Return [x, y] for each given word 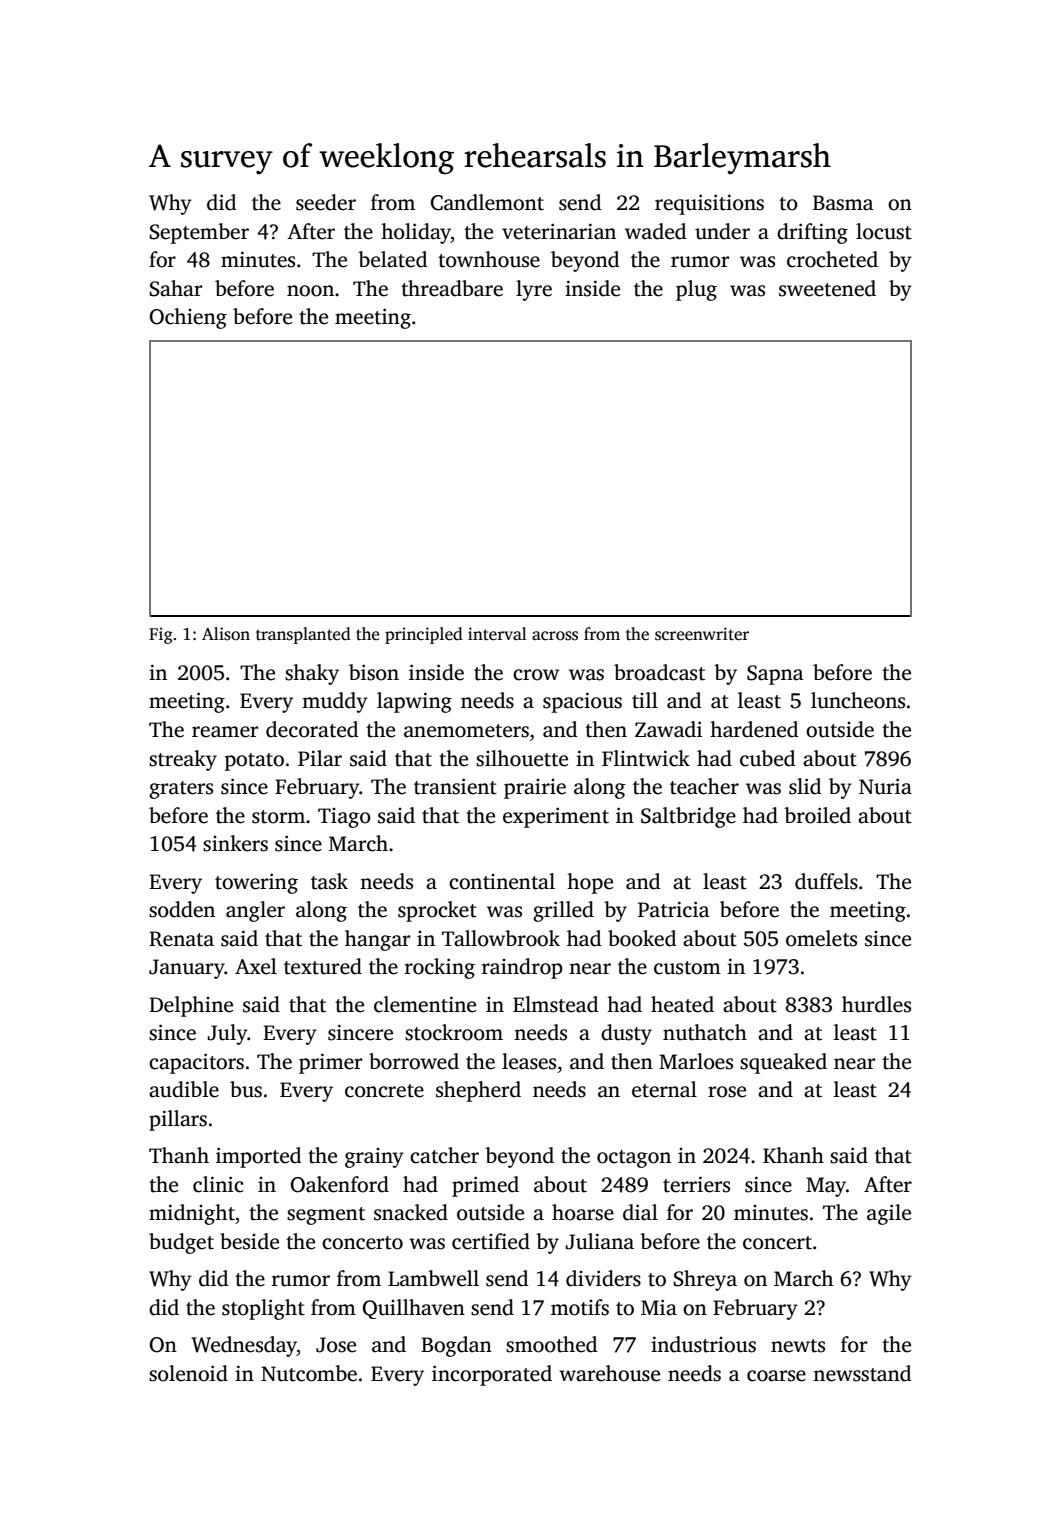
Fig [161, 635]
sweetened [827, 288]
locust [884, 231]
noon [310, 291]
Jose [336, 1345]
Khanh [793, 1155]
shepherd [478, 1091]
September [199, 233]
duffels [826, 881]
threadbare [452, 288]
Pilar [320, 758]
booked [642, 938]
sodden [182, 909]
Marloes [696, 1061]
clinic [218, 1184]
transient [455, 786]
